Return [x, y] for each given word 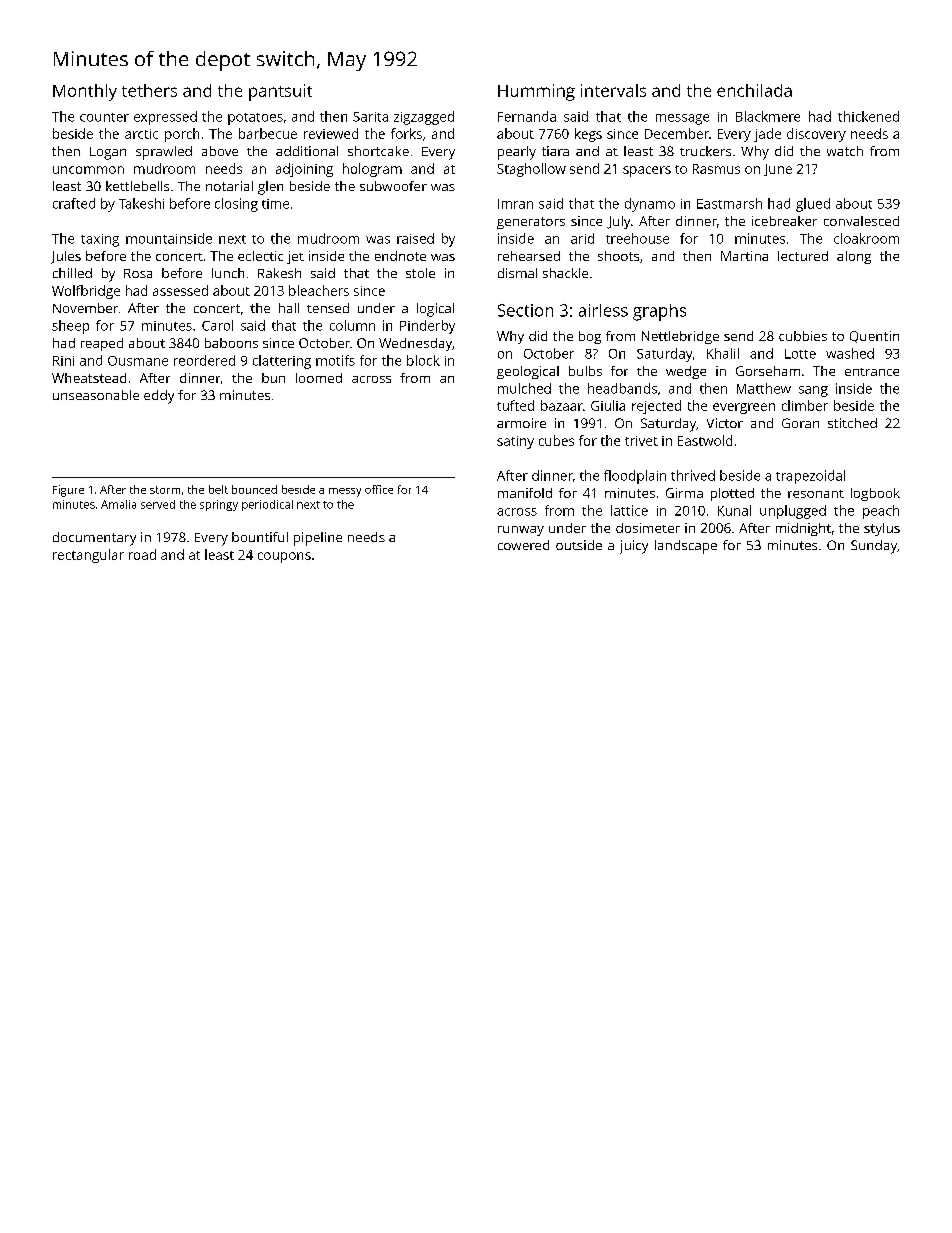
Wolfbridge [86, 292]
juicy [634, 547]
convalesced [861, 221]
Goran [800, 423]
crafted [74, 203]
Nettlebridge [680, 337]
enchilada [754, 90]
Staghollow [531, 170]
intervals [613, 90]
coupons [284, 557]
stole [420, 273]
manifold [525, 493]
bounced [254, 489]
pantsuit [280, 92]
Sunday [874, 547]
